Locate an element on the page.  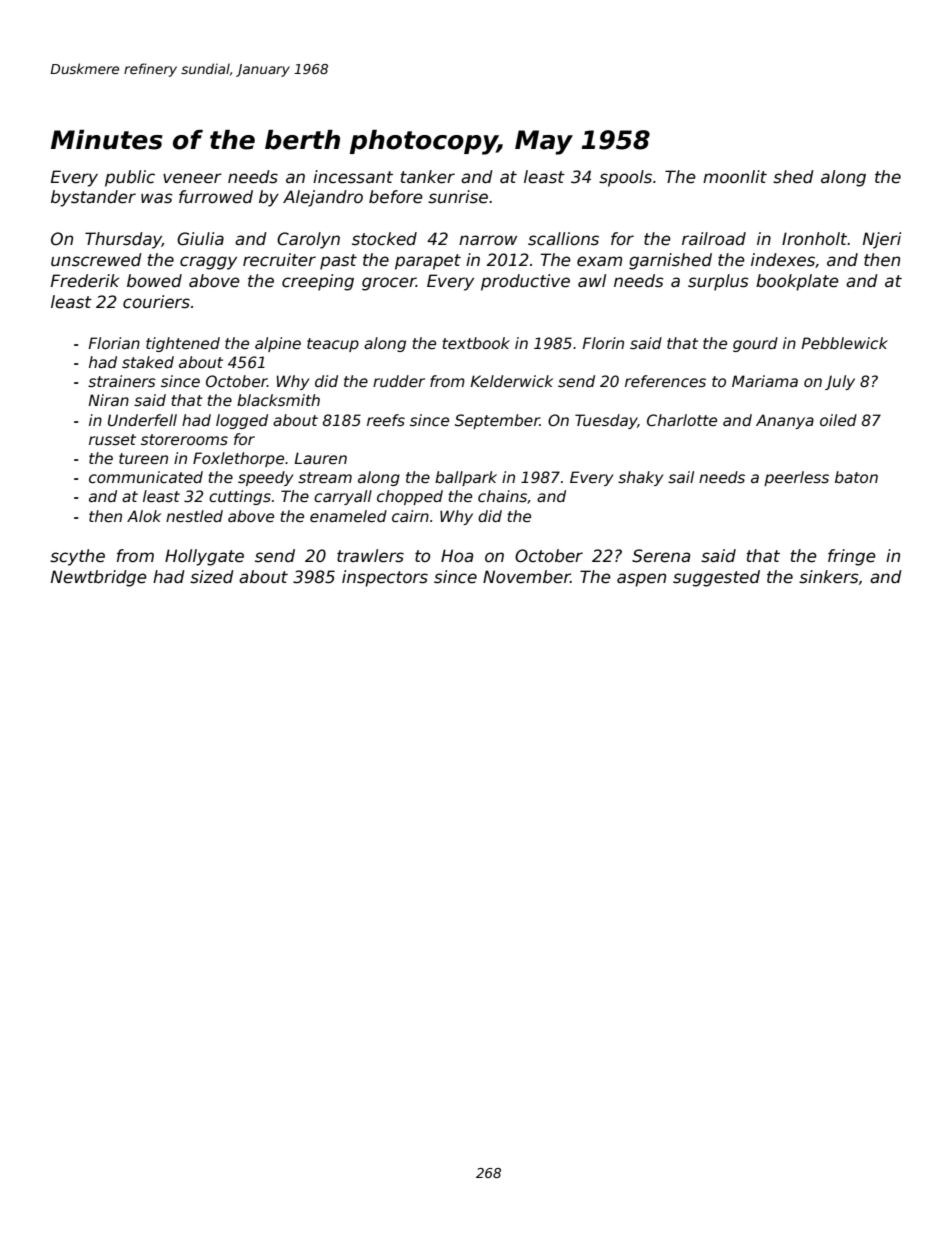
grocer is located at coordinates (389, 284).
